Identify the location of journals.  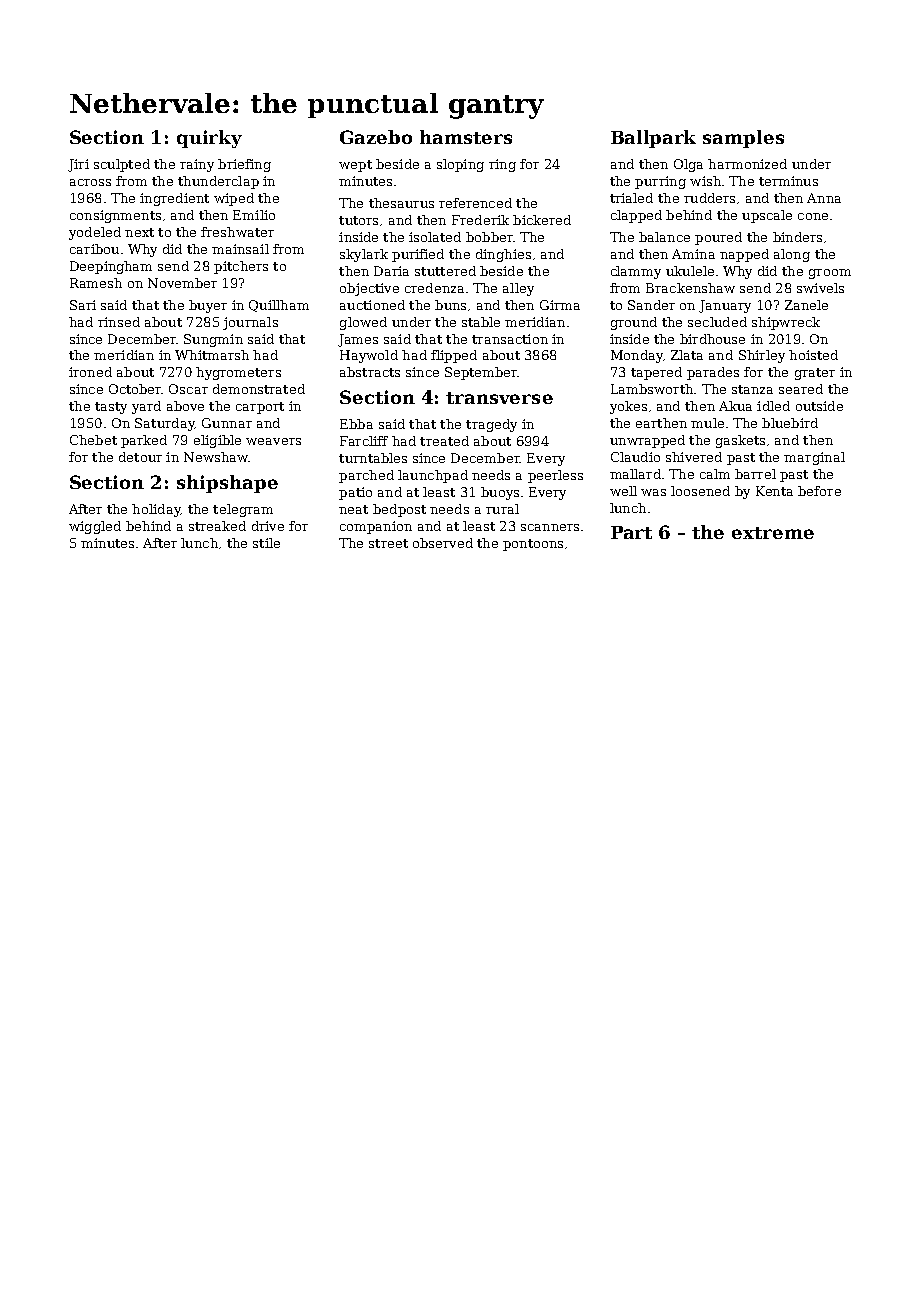
(250, 323).
